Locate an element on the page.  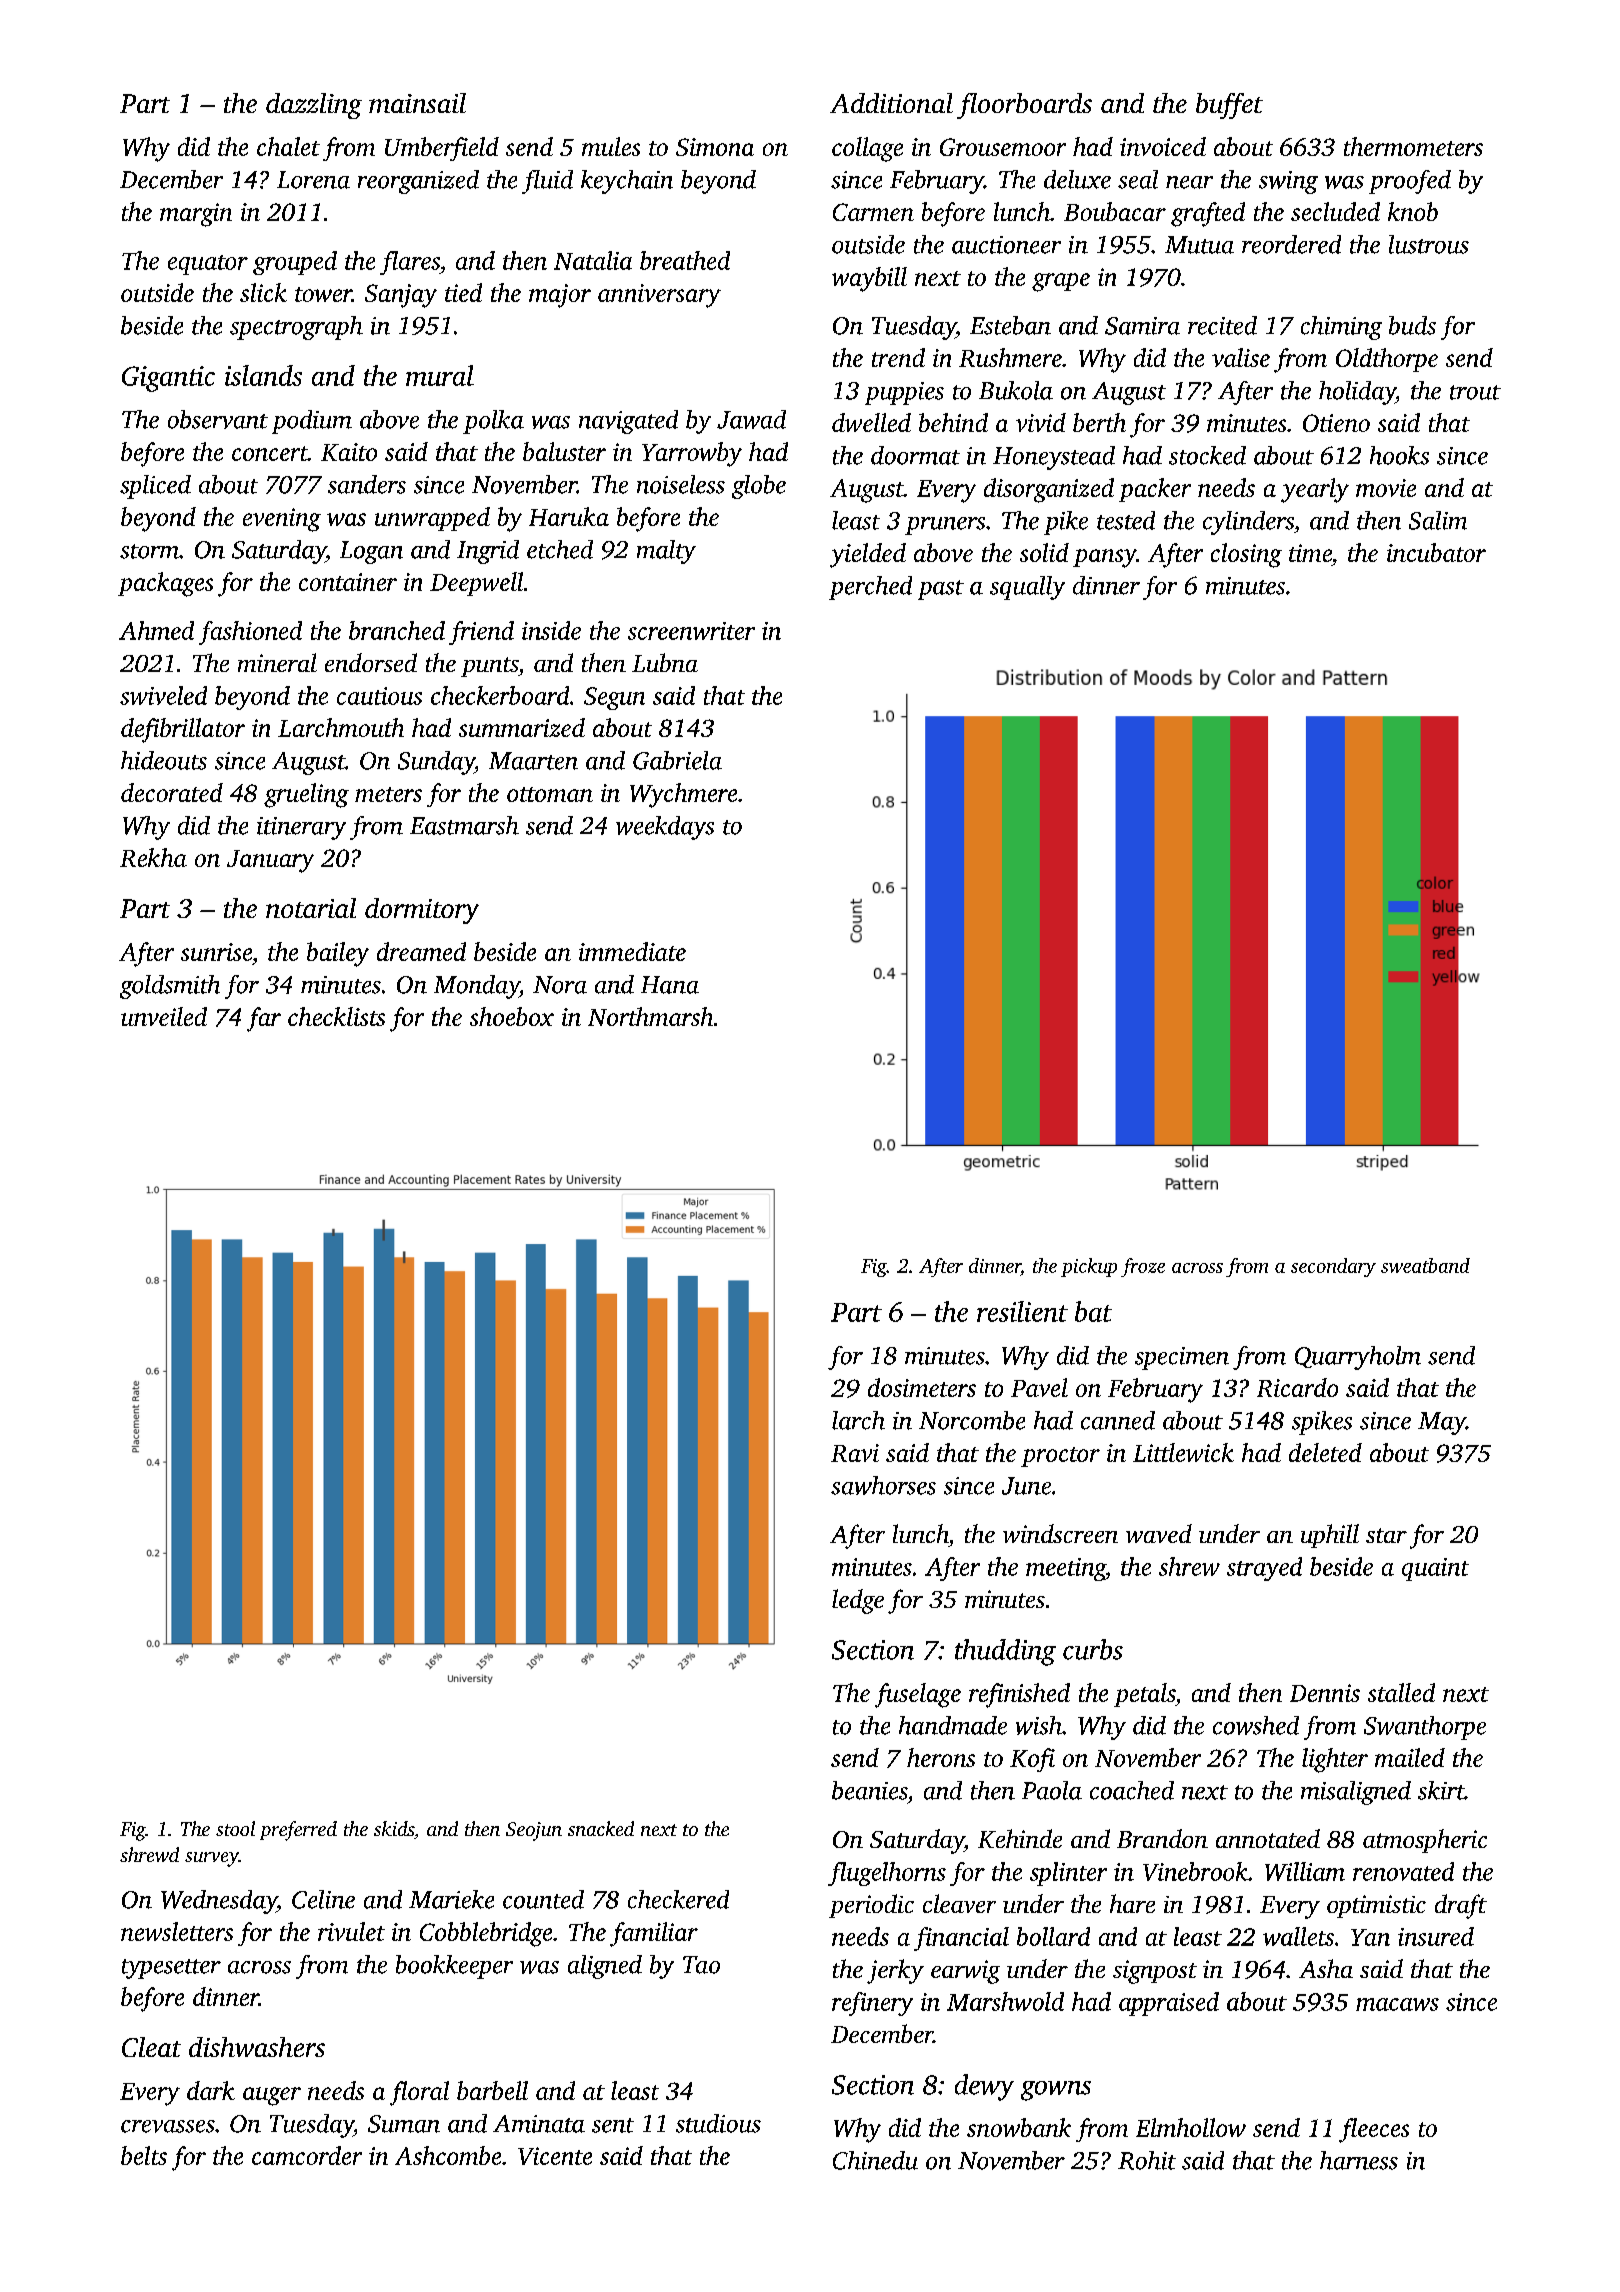
harness is located at coordinates (1359, 2160).
